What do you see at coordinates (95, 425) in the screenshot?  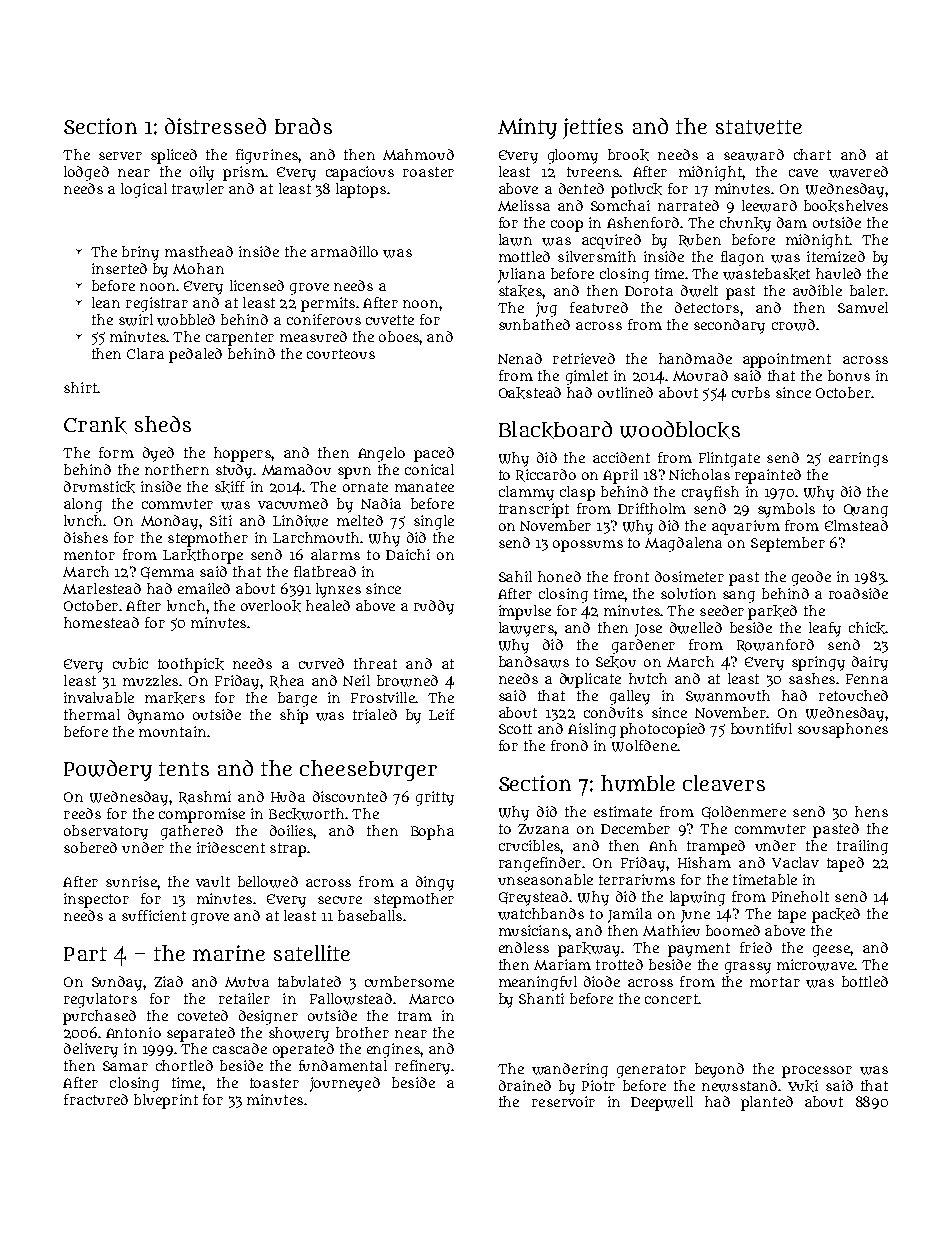 I see `Crank` at bounding box center [95, 425].
